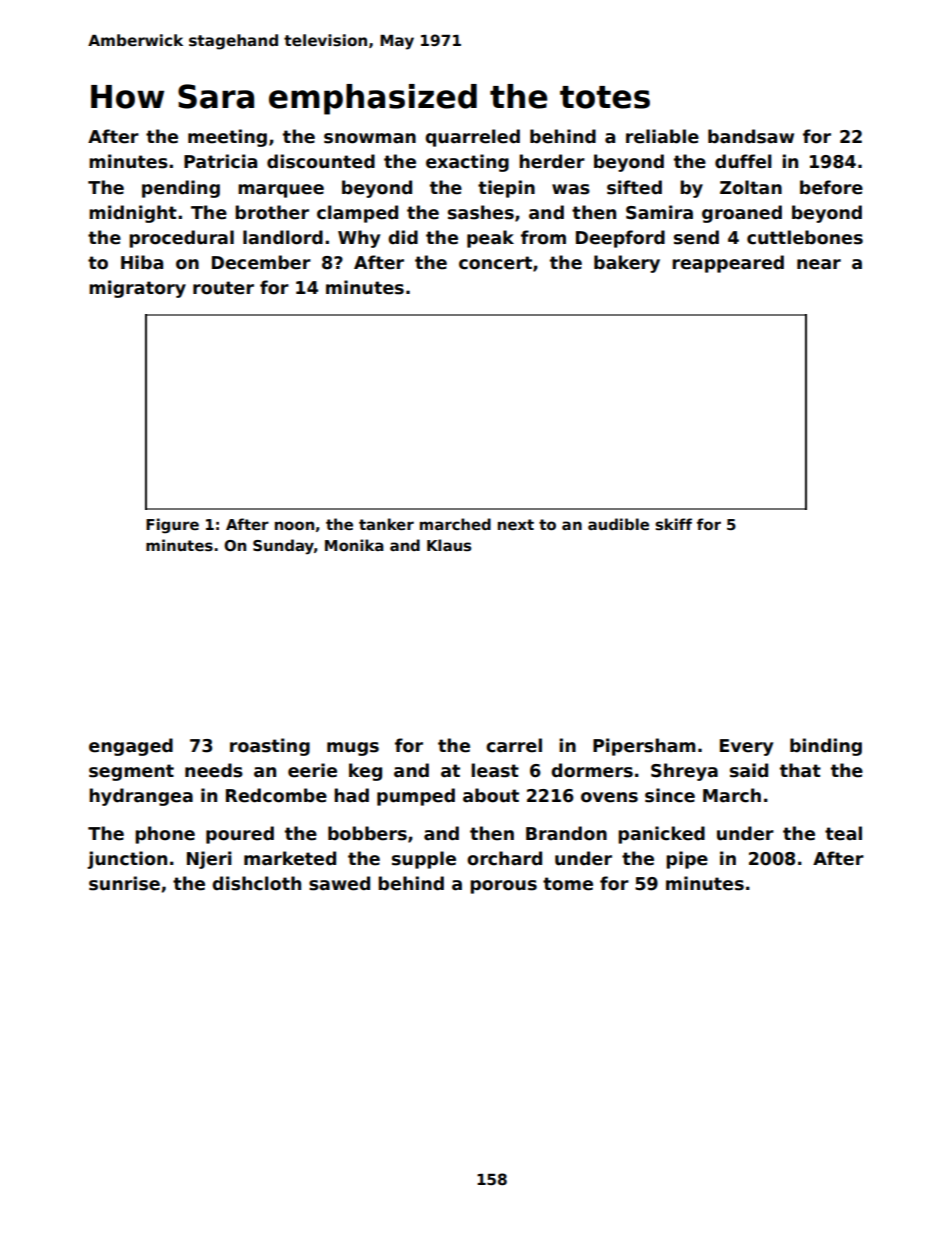 Image resolution: width=952 pixels, height=1233 pixels. What do you see at coordinates (751, 136) in the screenshot?
I see `bandsaw` at bounding box center [751, 136].
